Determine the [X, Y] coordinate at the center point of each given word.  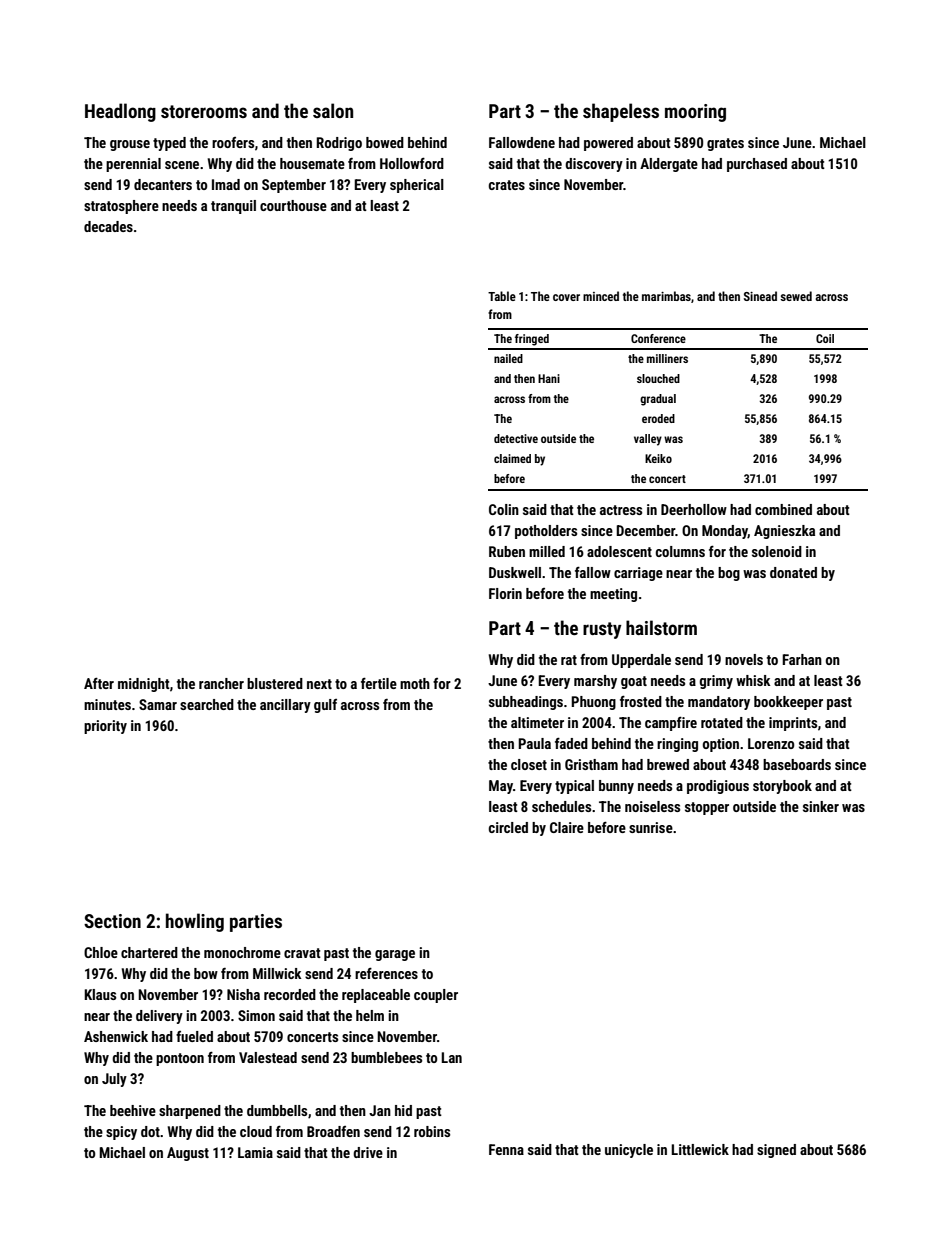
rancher [221, 683]
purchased [757, 165]
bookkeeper [788, 703]
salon [333, 110]
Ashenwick [116, 1036]
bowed [385, 142]
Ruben [507, 551]
